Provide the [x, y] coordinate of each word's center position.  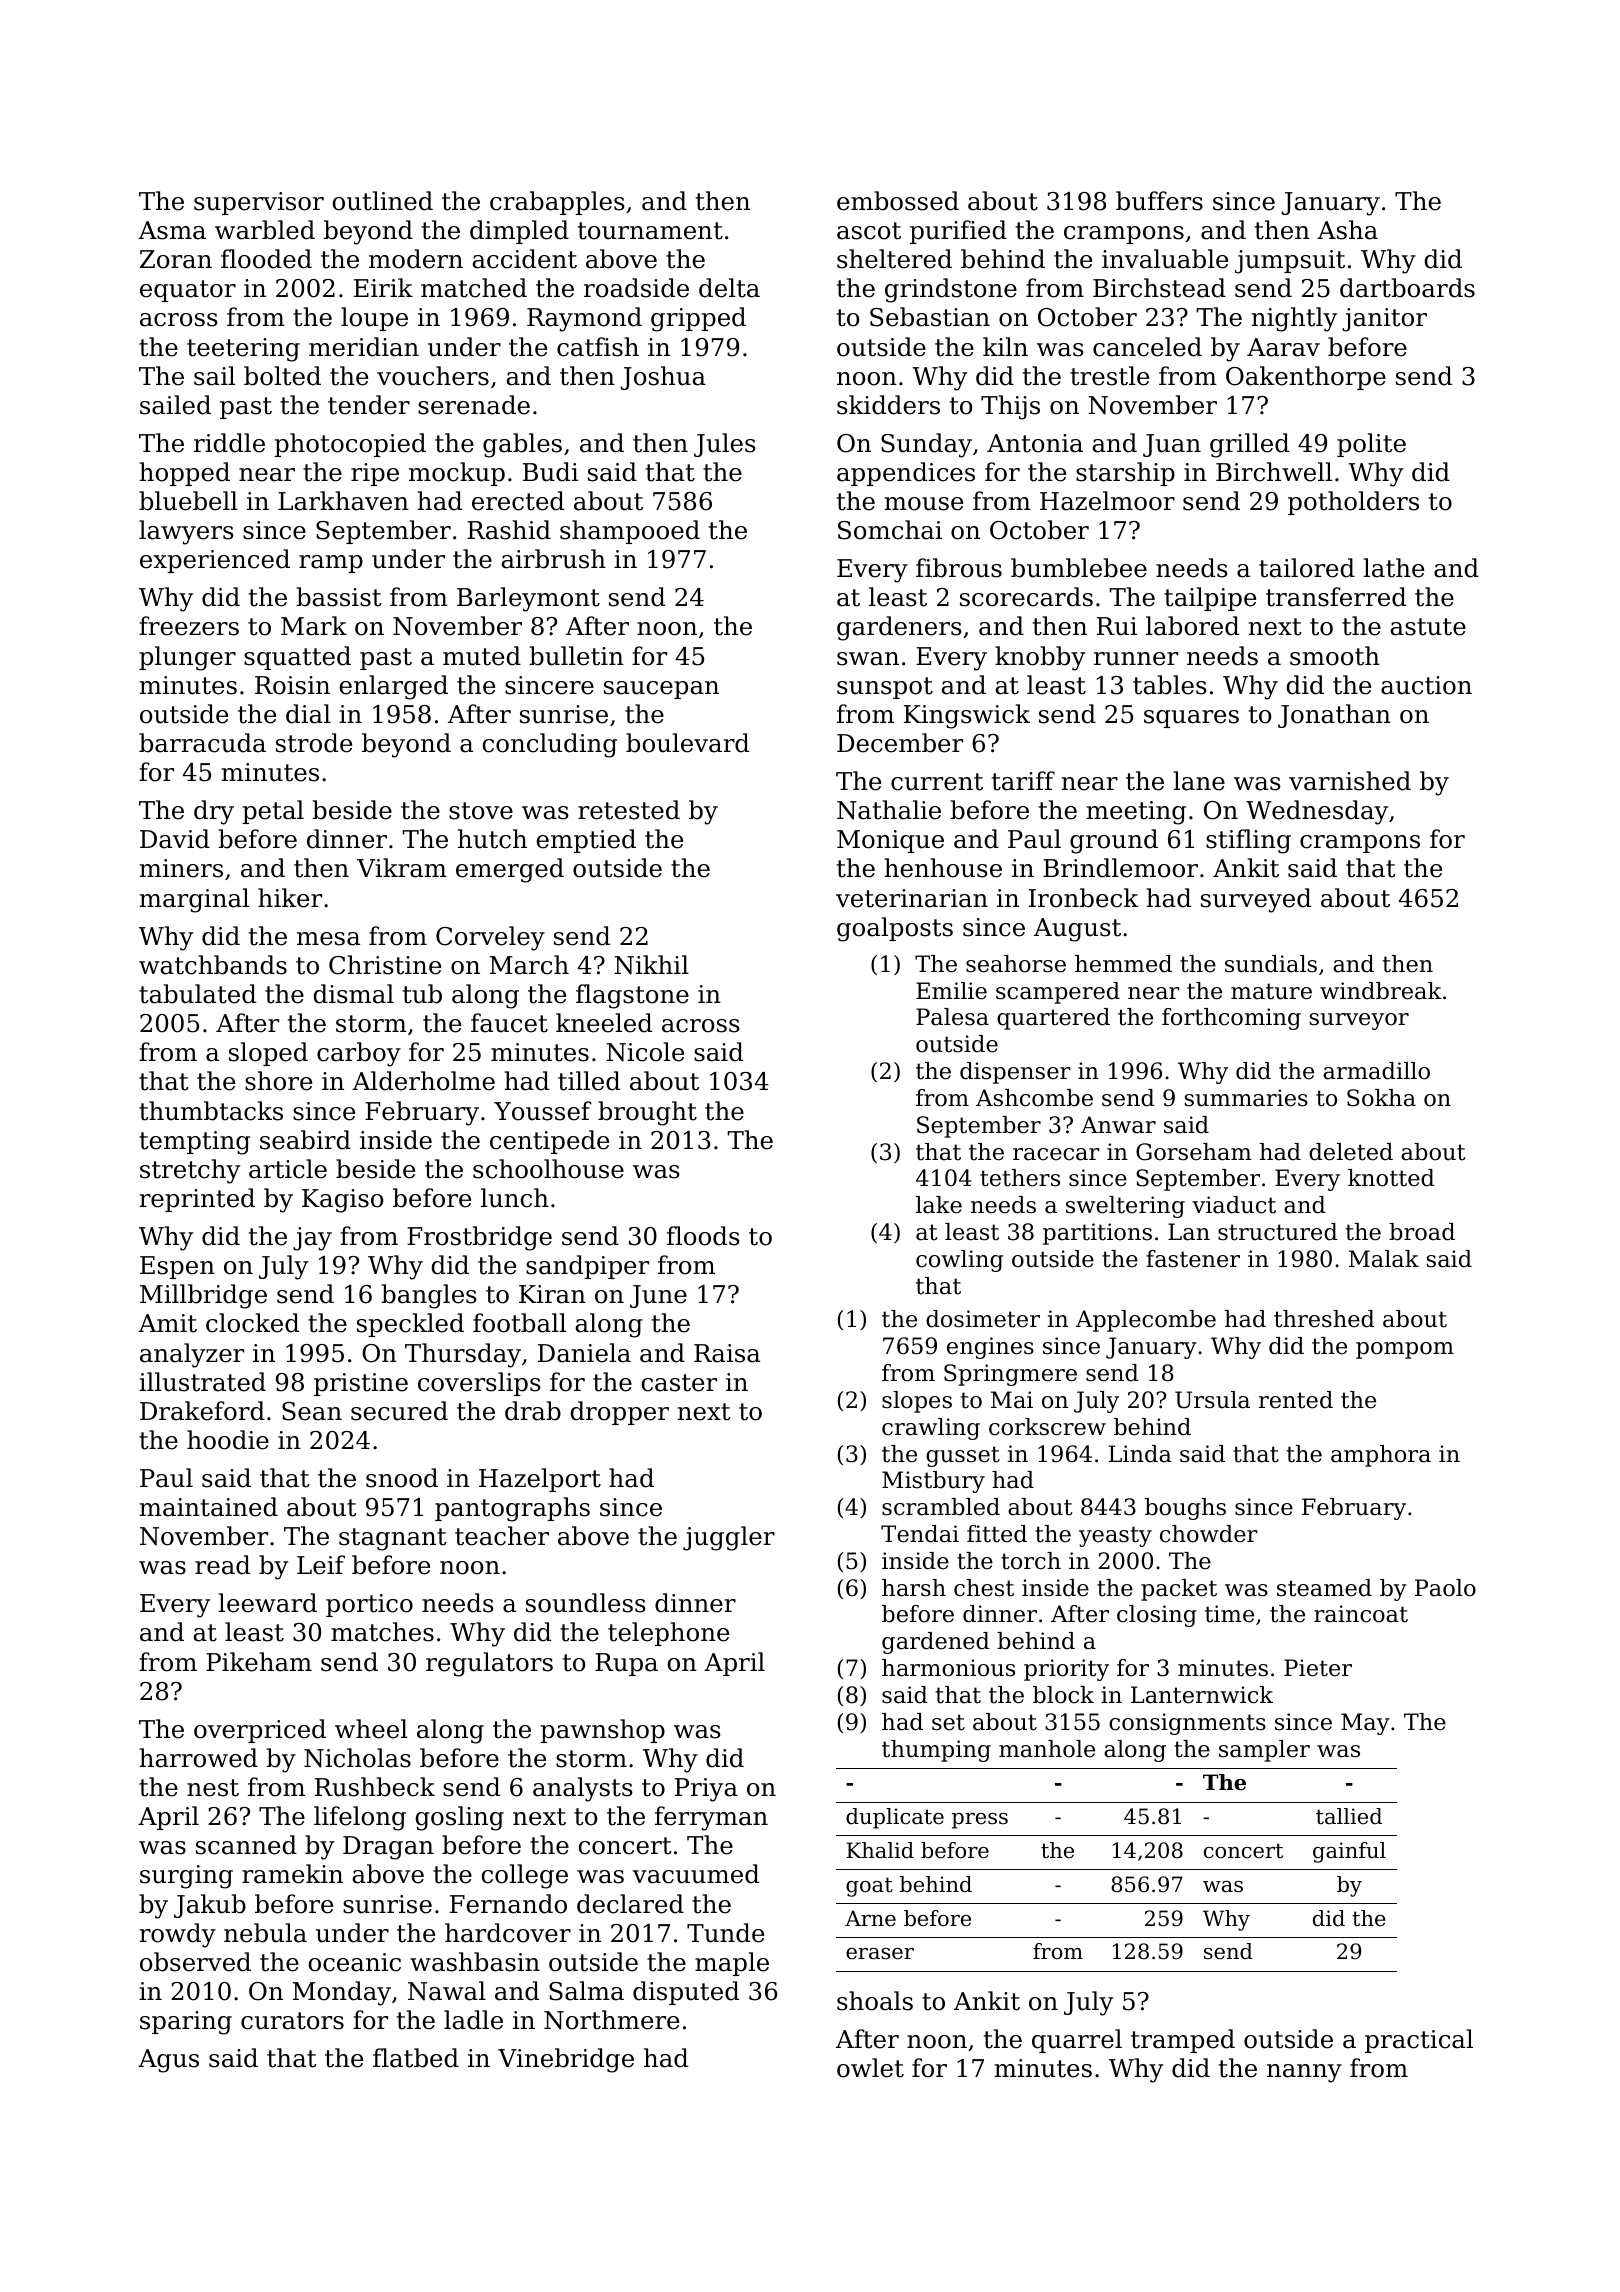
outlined [382, 201]
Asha [1347, 230]
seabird [305, 1140]
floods [703, 1236]
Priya [706, 1790]
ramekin [292, 1874]
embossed [898, 201]
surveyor [1359, 1021]
